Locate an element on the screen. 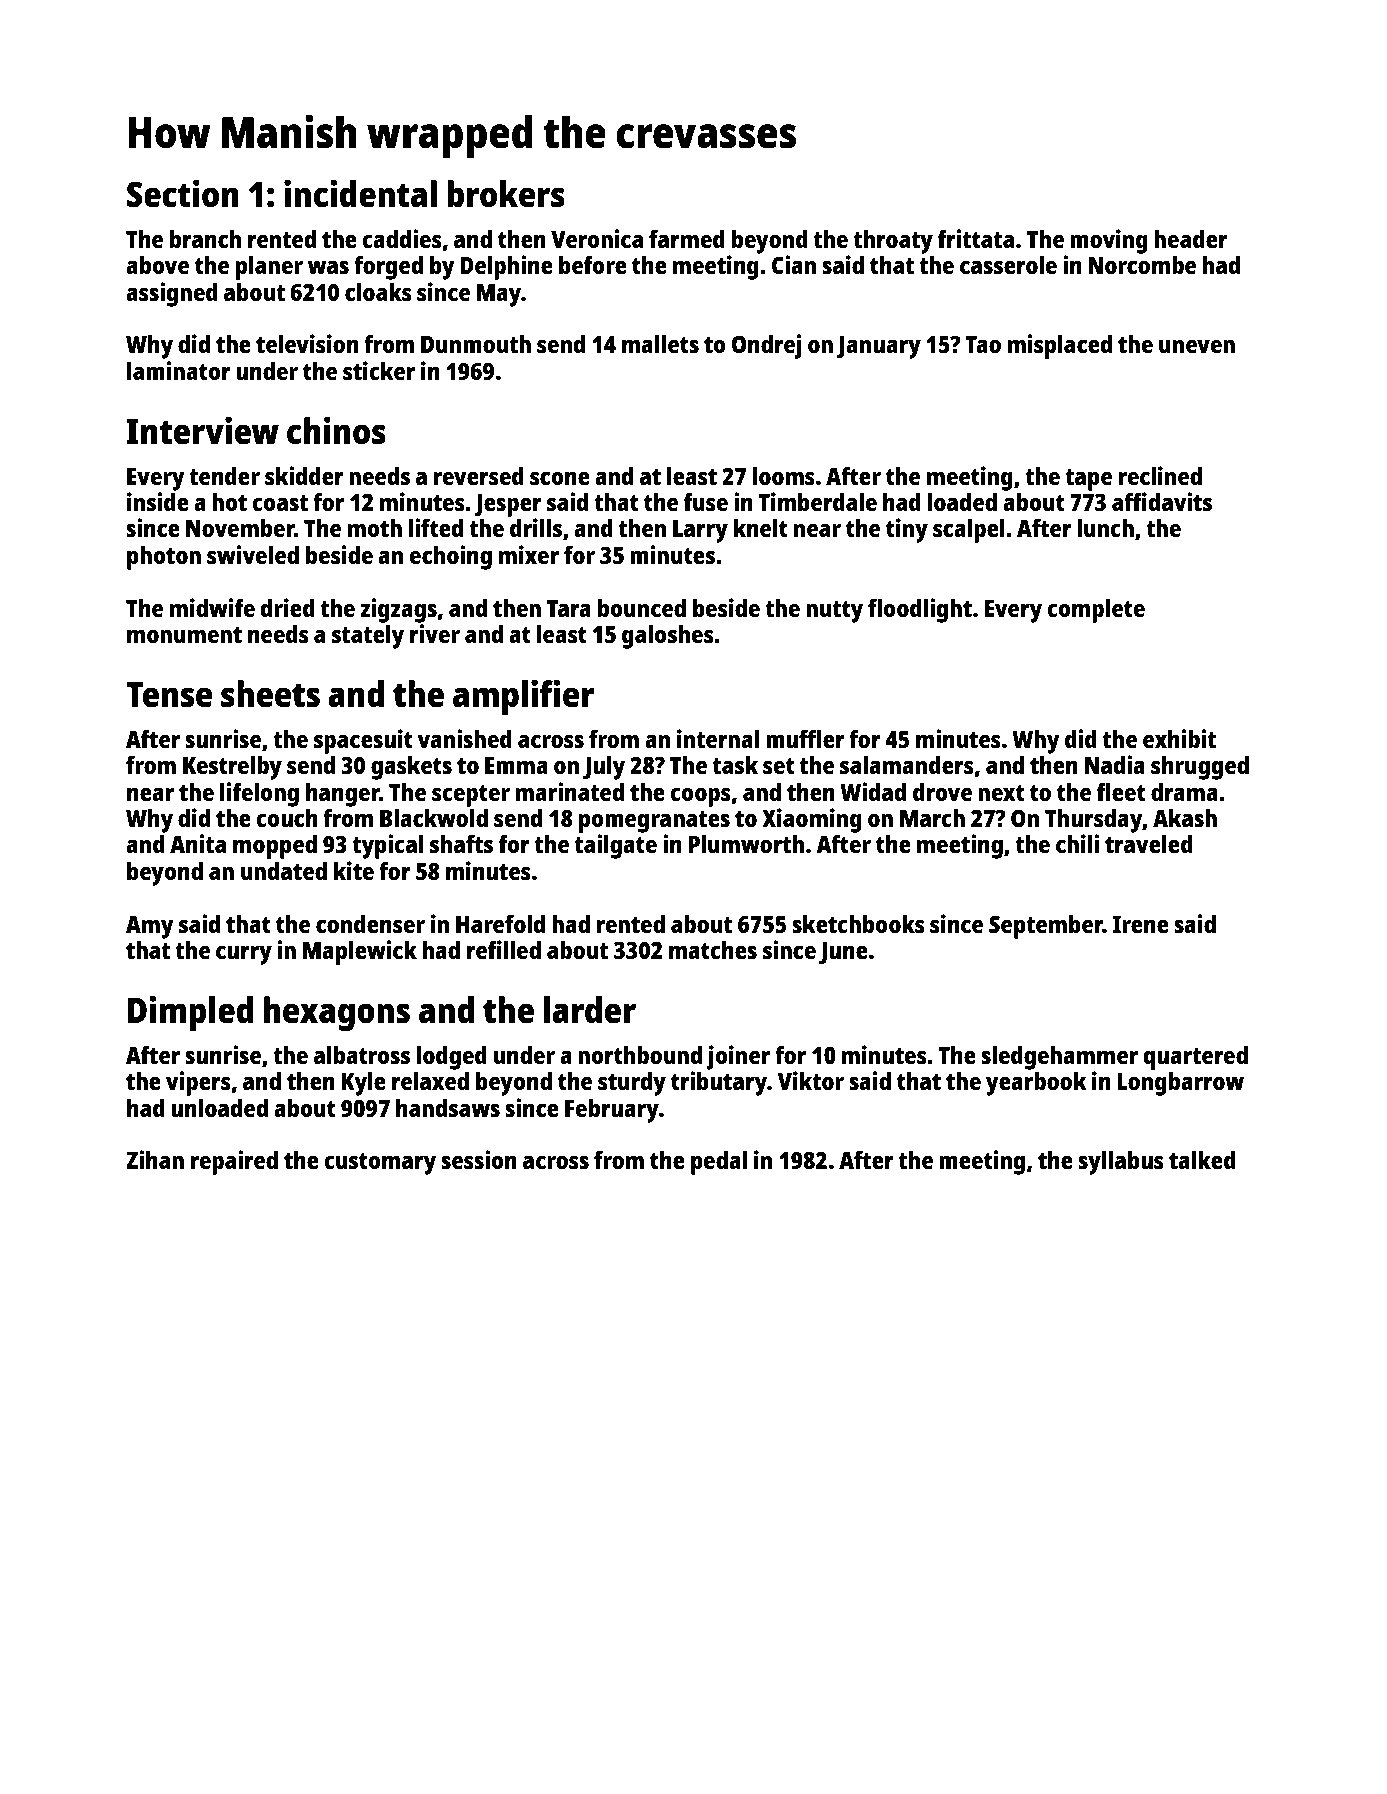  Xiaoming is located at coordinates (812, 820).
